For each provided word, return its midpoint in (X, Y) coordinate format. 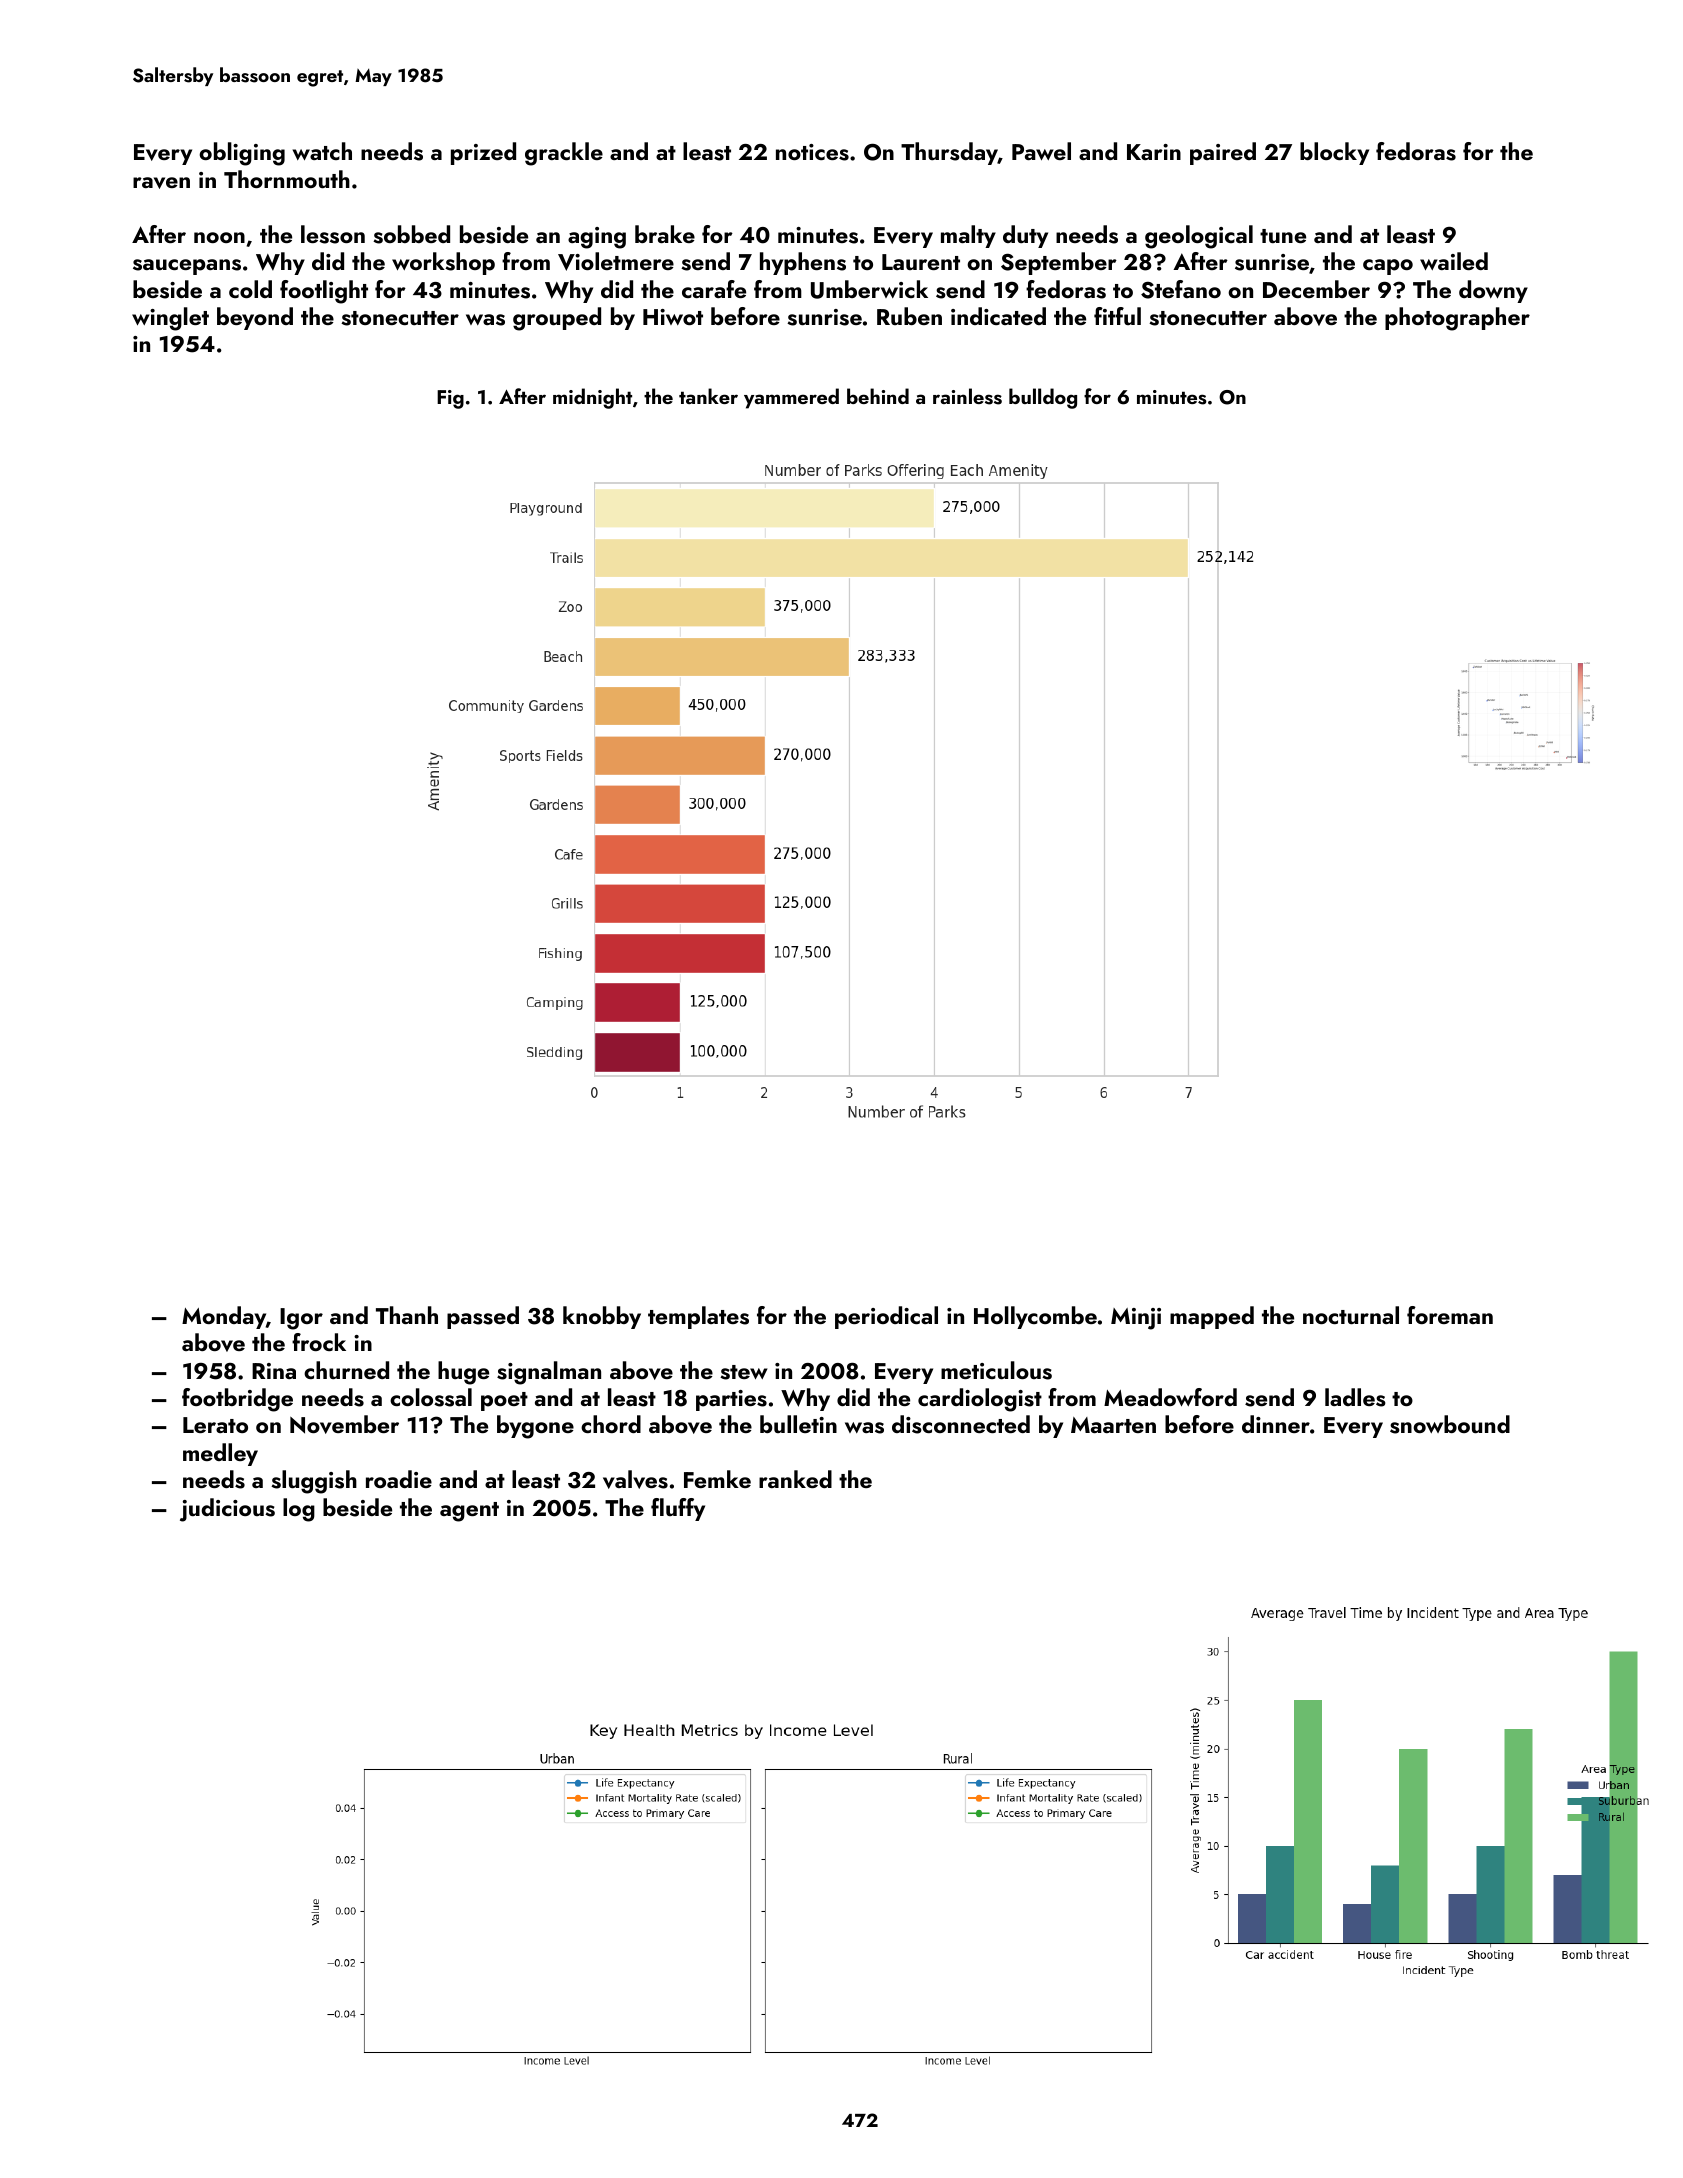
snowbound (1450, 1424)
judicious (227, 1510)
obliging (242, 154)
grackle (564, 154)
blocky (1334, 153)
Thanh (407, 1315)
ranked (795, 1479)
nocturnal (1351, 1315)
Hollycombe (1035, 1317)
